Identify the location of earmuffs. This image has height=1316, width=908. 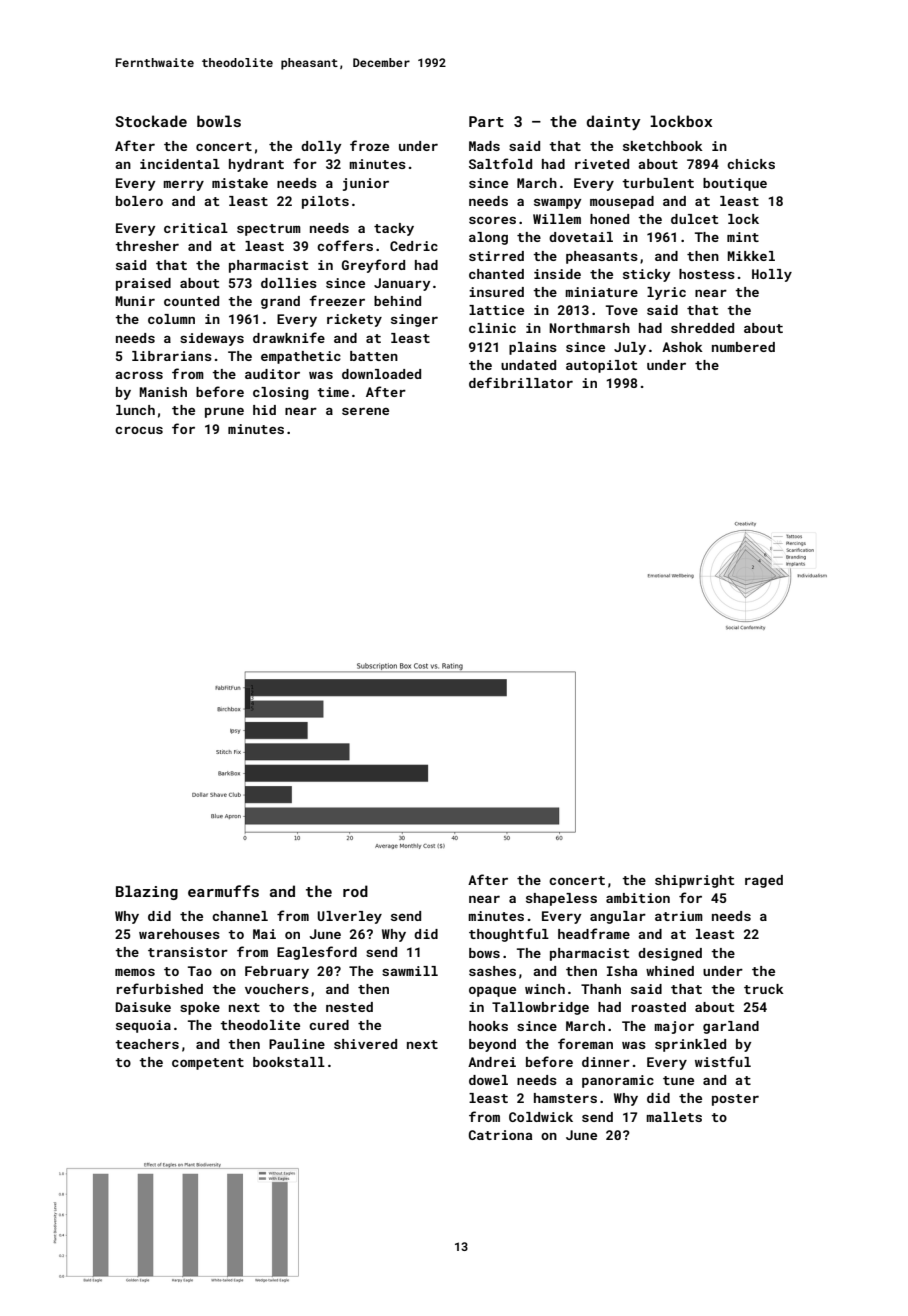
(223, 891).
